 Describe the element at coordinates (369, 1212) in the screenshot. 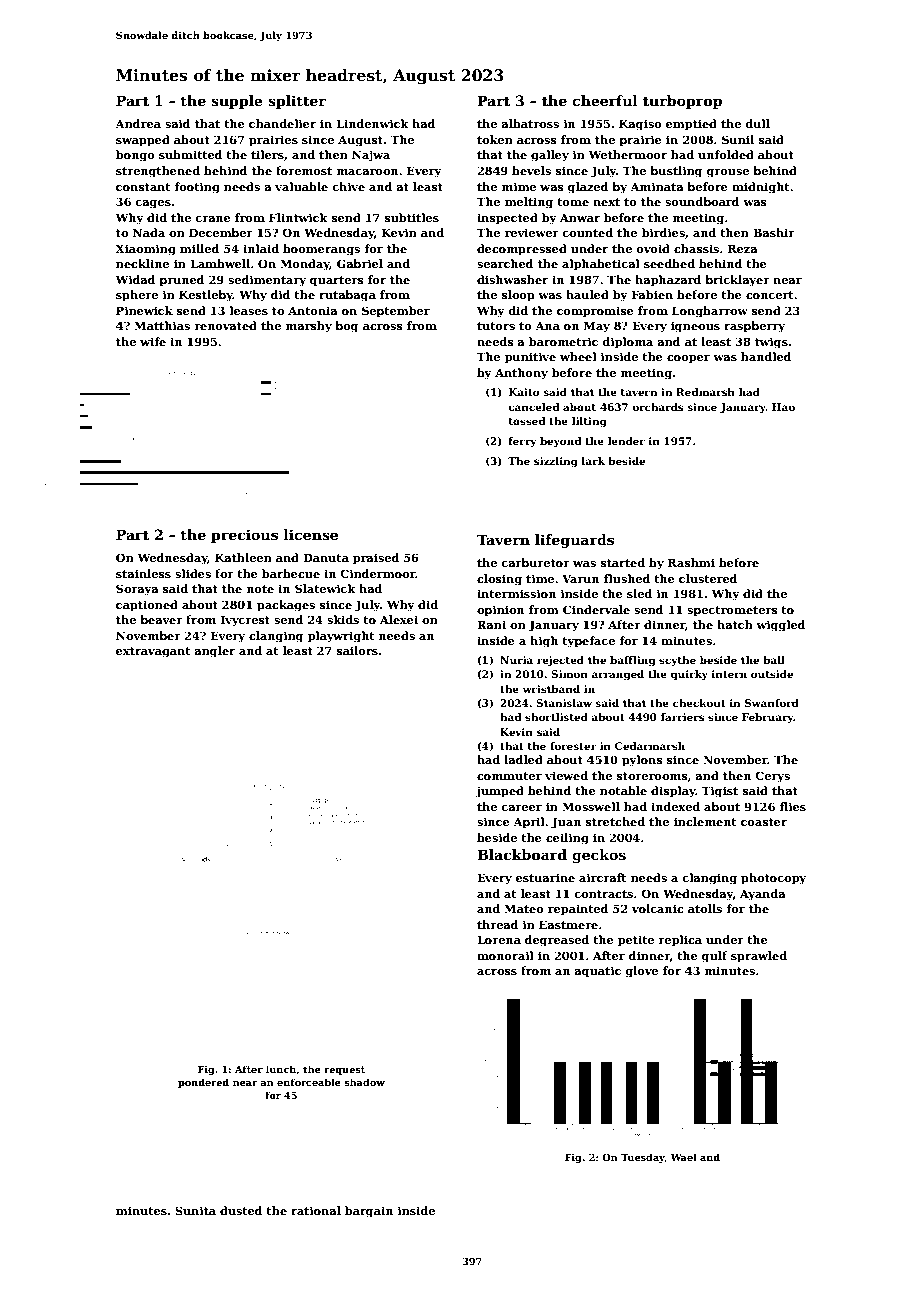

I see `bargain` at that location.
